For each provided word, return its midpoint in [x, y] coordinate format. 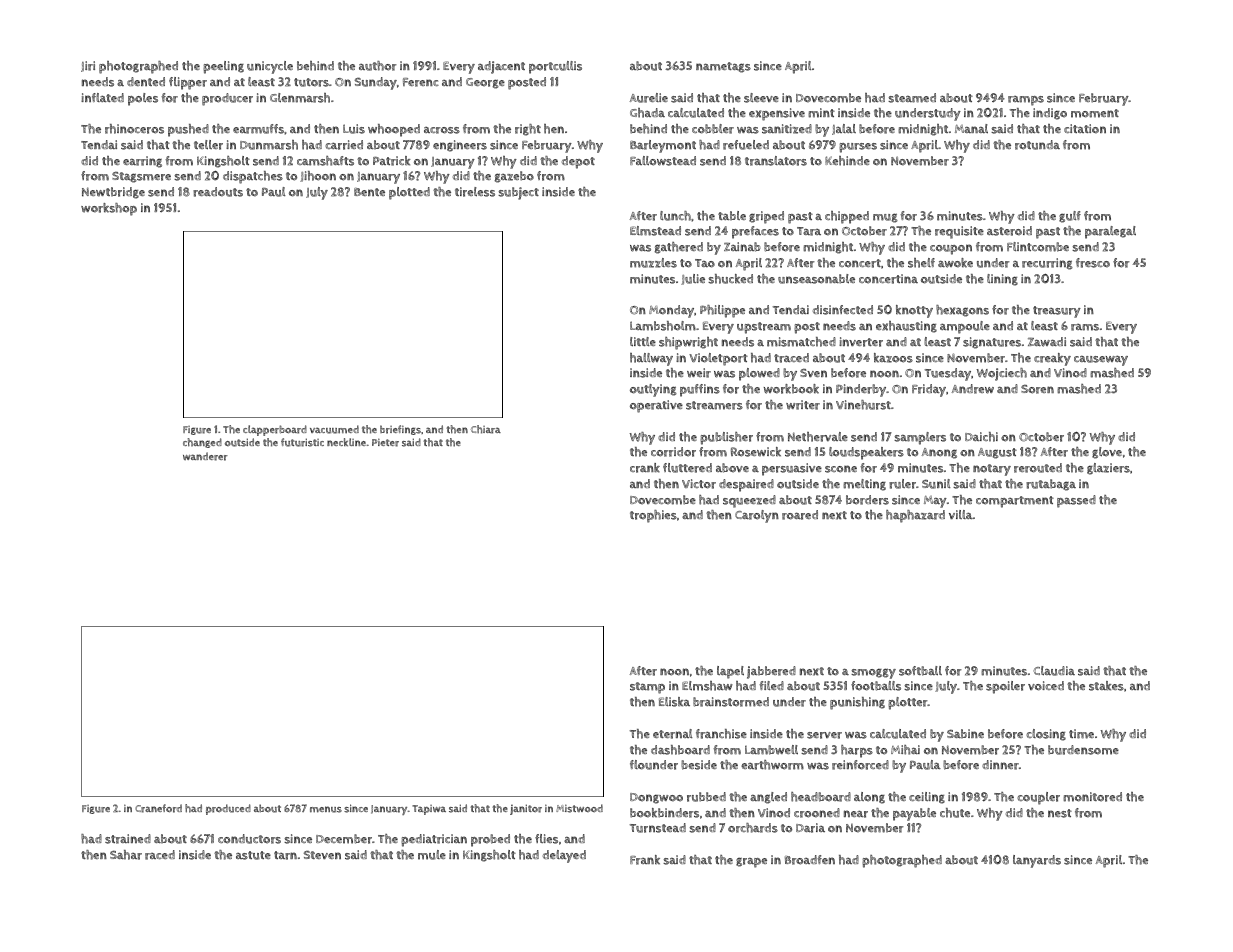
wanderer [205, 456]
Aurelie [648, 98]
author [378, 66]
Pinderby [861, 390]
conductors [249, 839]
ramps [1026, 101]
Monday [671, 311]
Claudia [1054, 671]
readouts [218, 192]
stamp [647, 688]
